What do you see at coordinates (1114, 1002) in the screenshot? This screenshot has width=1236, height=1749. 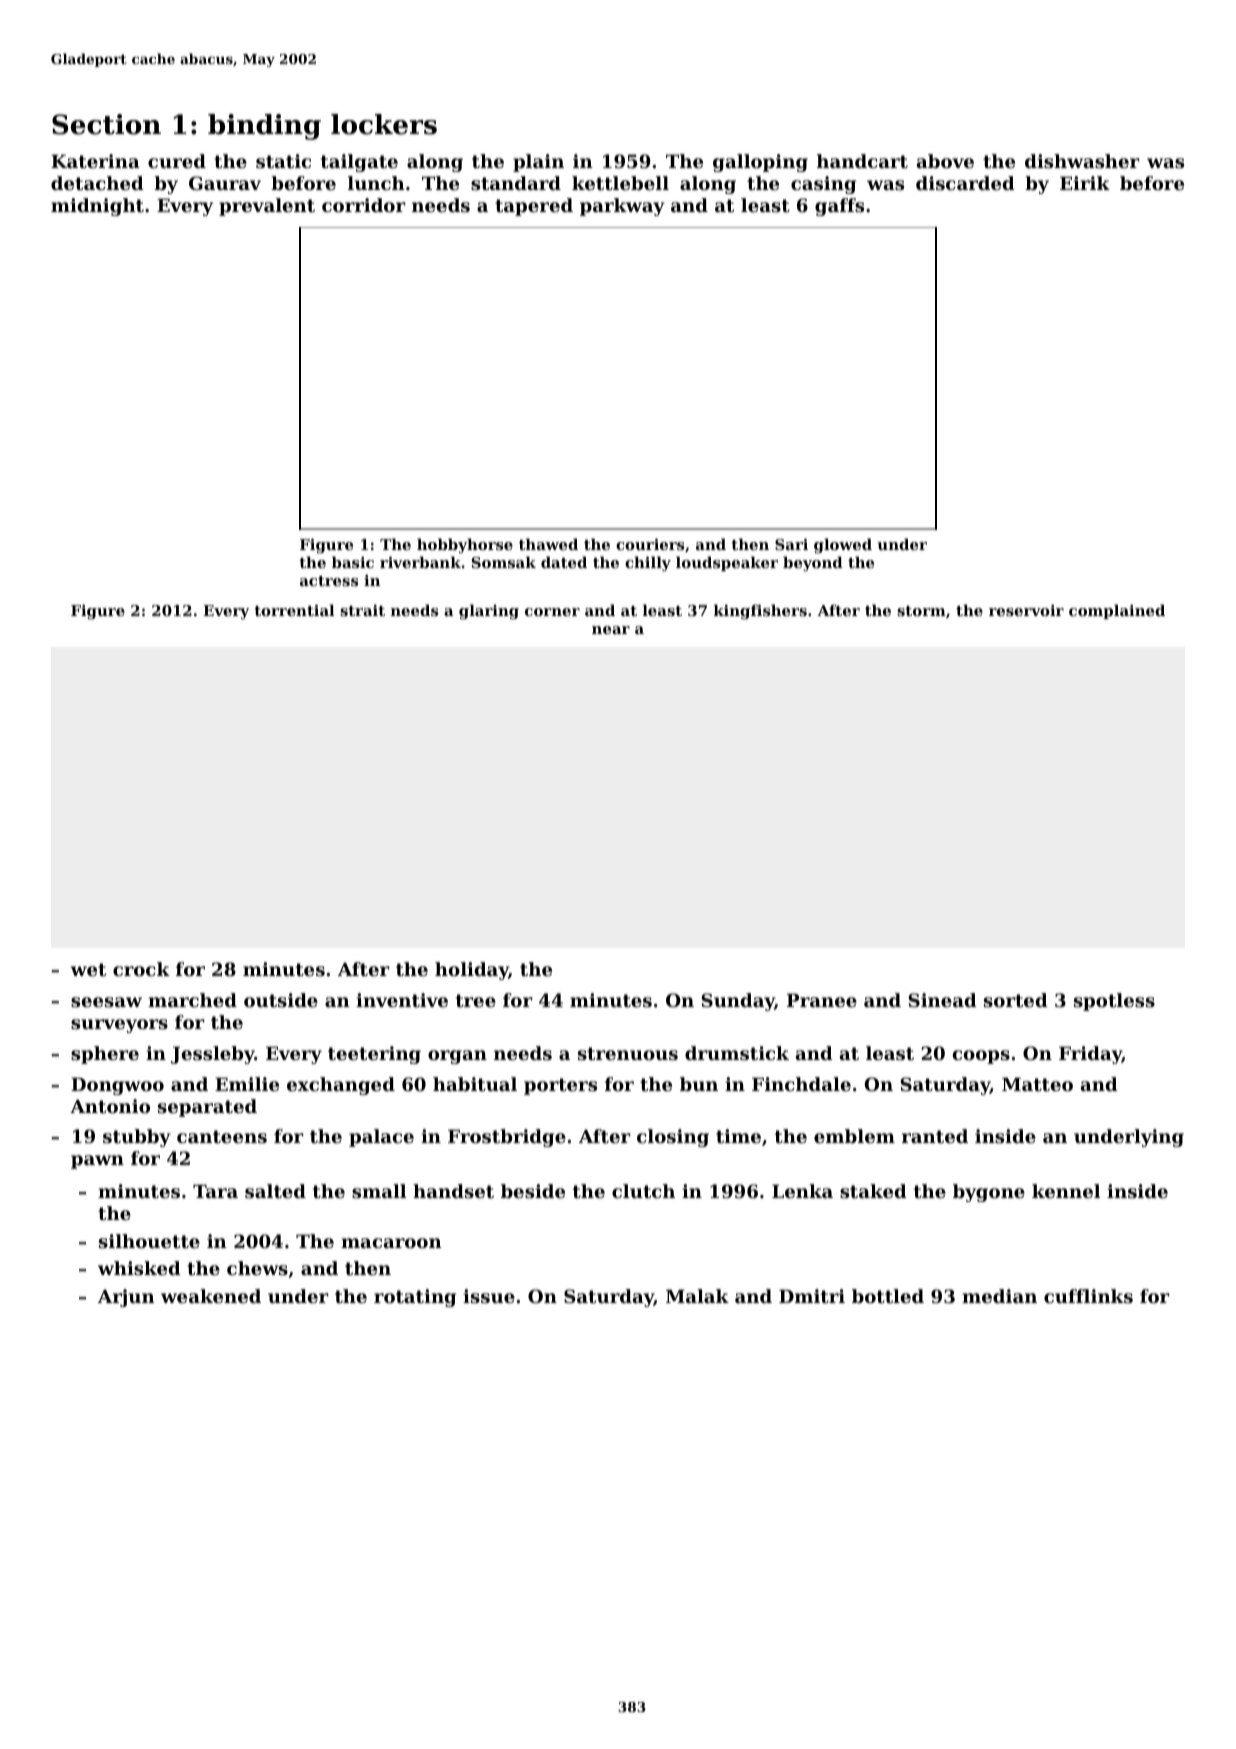 I see `spotless` at bounding box center [1114, 1002].
